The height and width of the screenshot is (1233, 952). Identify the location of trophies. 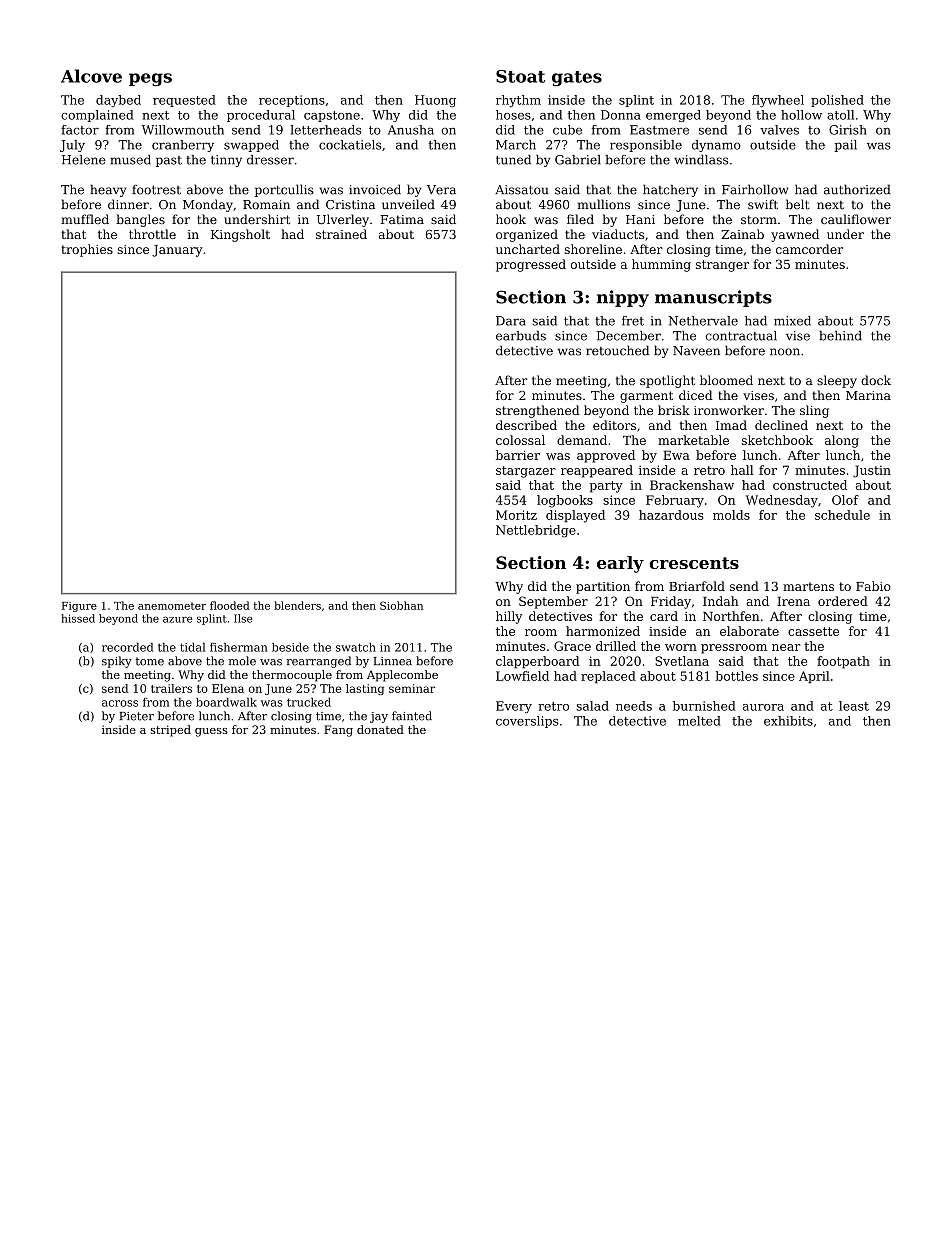
(87, 250).
